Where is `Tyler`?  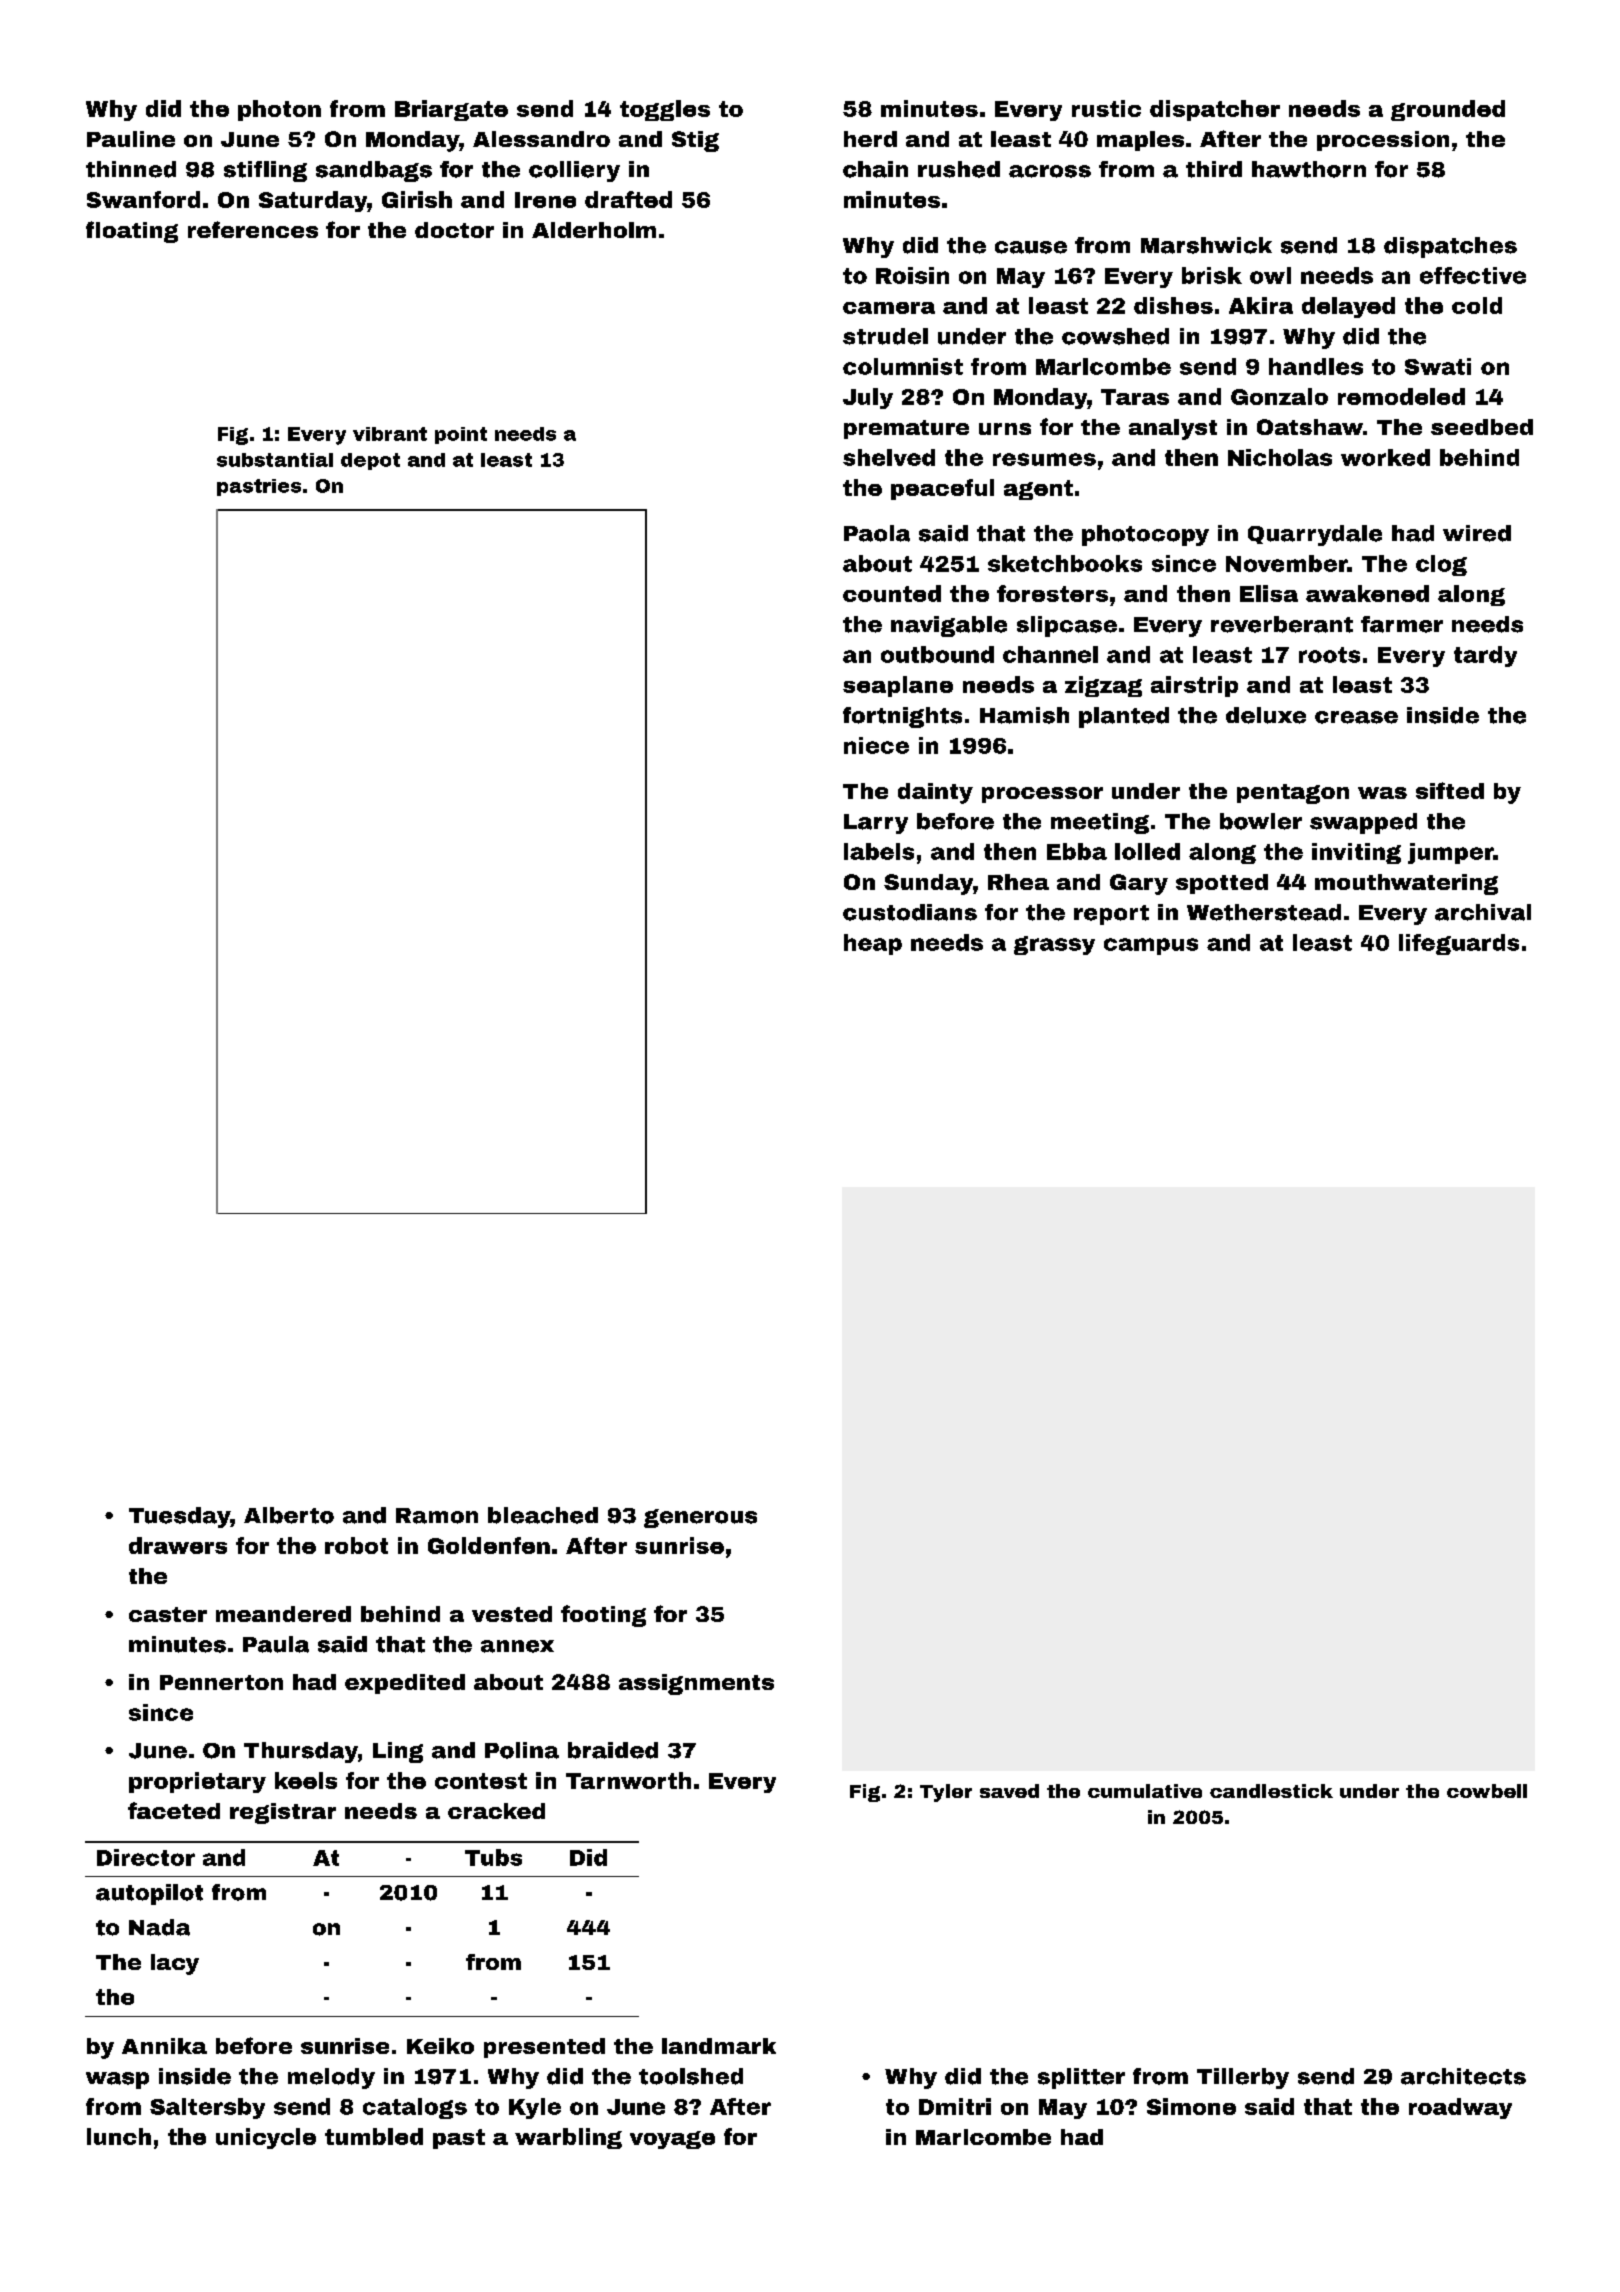
Tyler is located at coordinates (946, 1793).
